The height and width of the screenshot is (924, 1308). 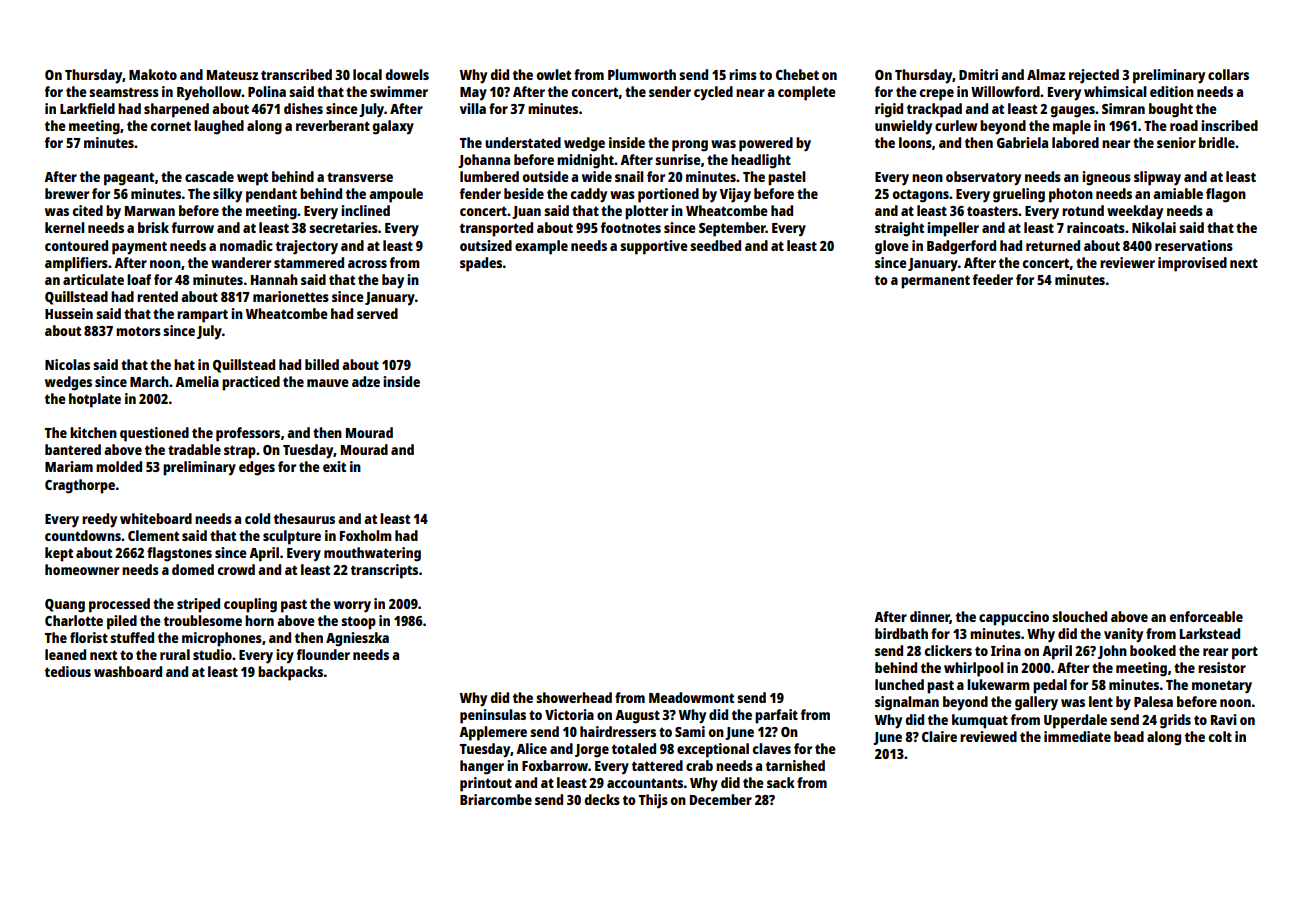 What do you see at coordinates (523, 142) in the screenshot?
I see `understated` at bounding box center [523, 142].
